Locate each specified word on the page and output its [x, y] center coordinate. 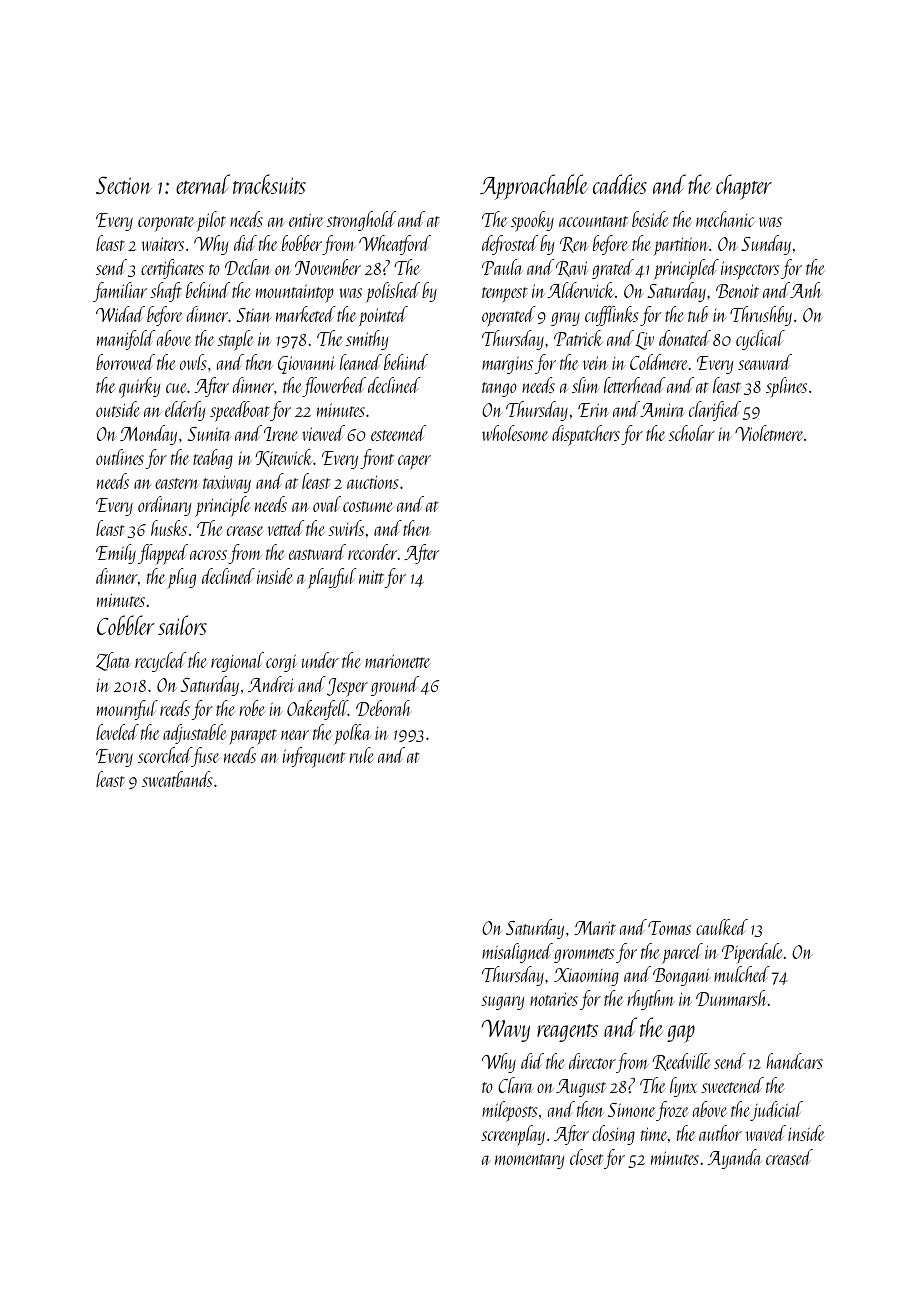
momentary [529, 1161]
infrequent [314, 757]
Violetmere [769, 433]
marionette [398, 661]
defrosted [510, 245]
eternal [203, 184]
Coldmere [659, 362]
